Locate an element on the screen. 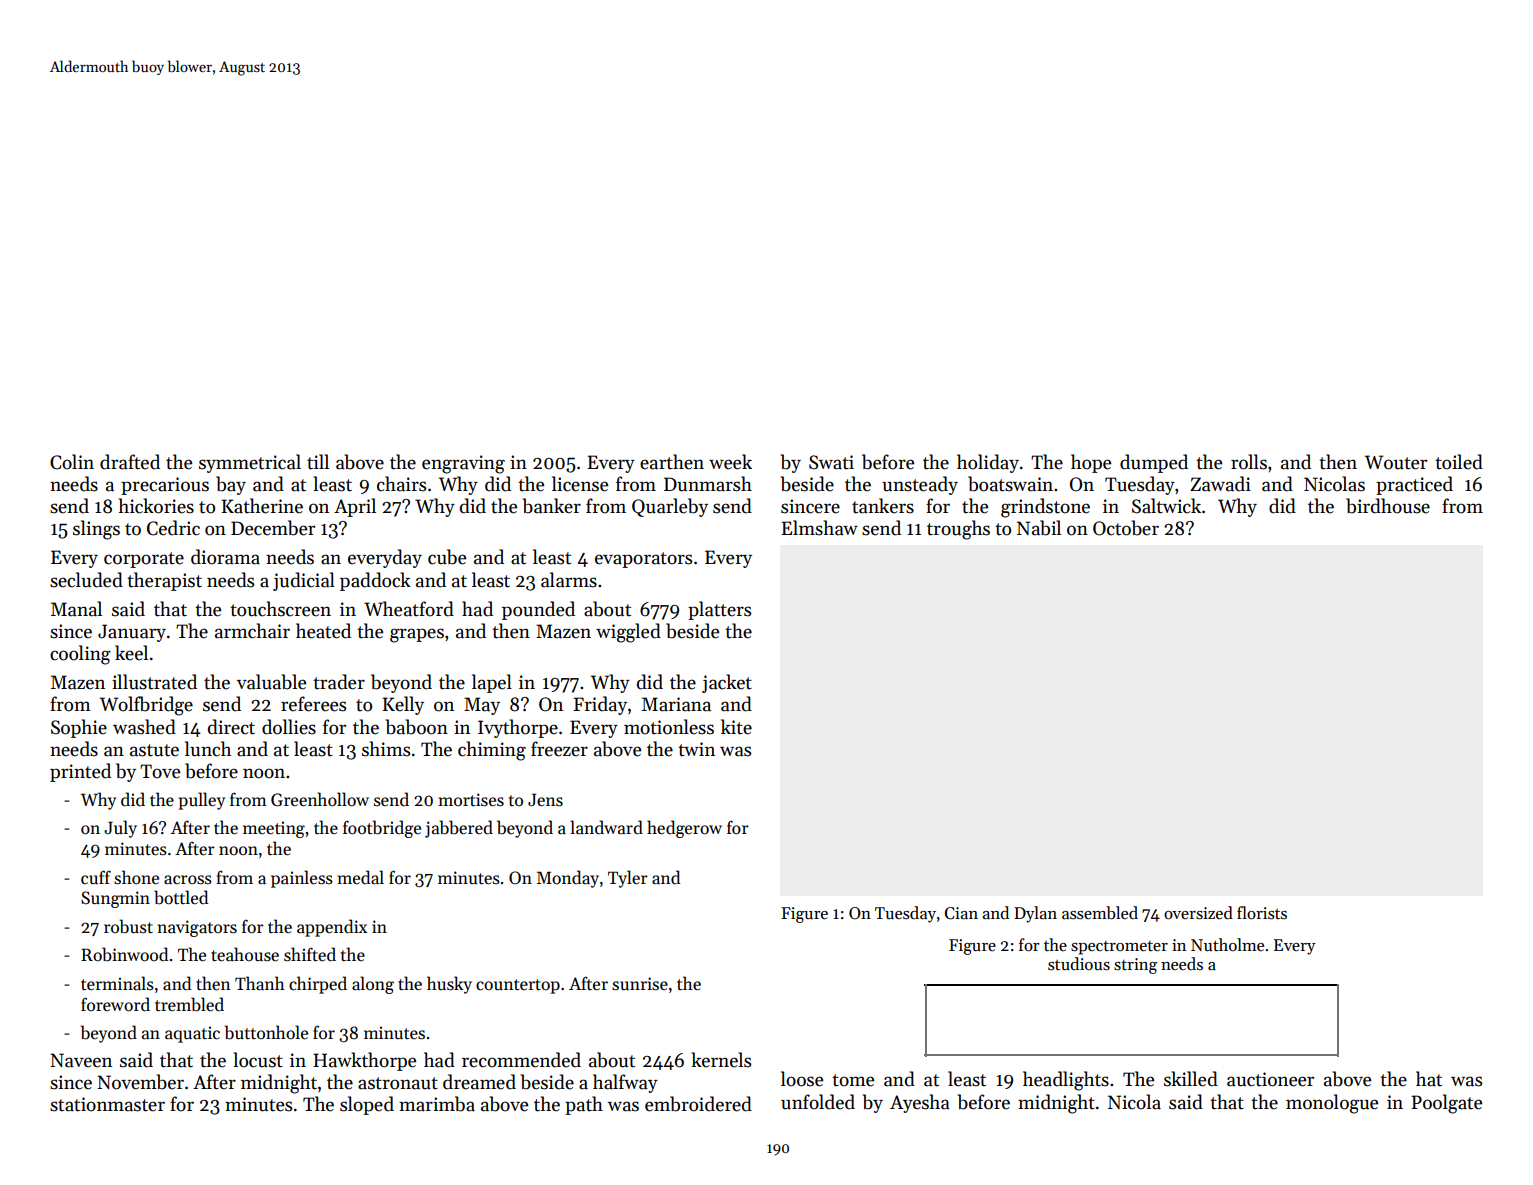 This screenshot has height=1185, width=1533. drafted is located at coordinates (130, 462).
